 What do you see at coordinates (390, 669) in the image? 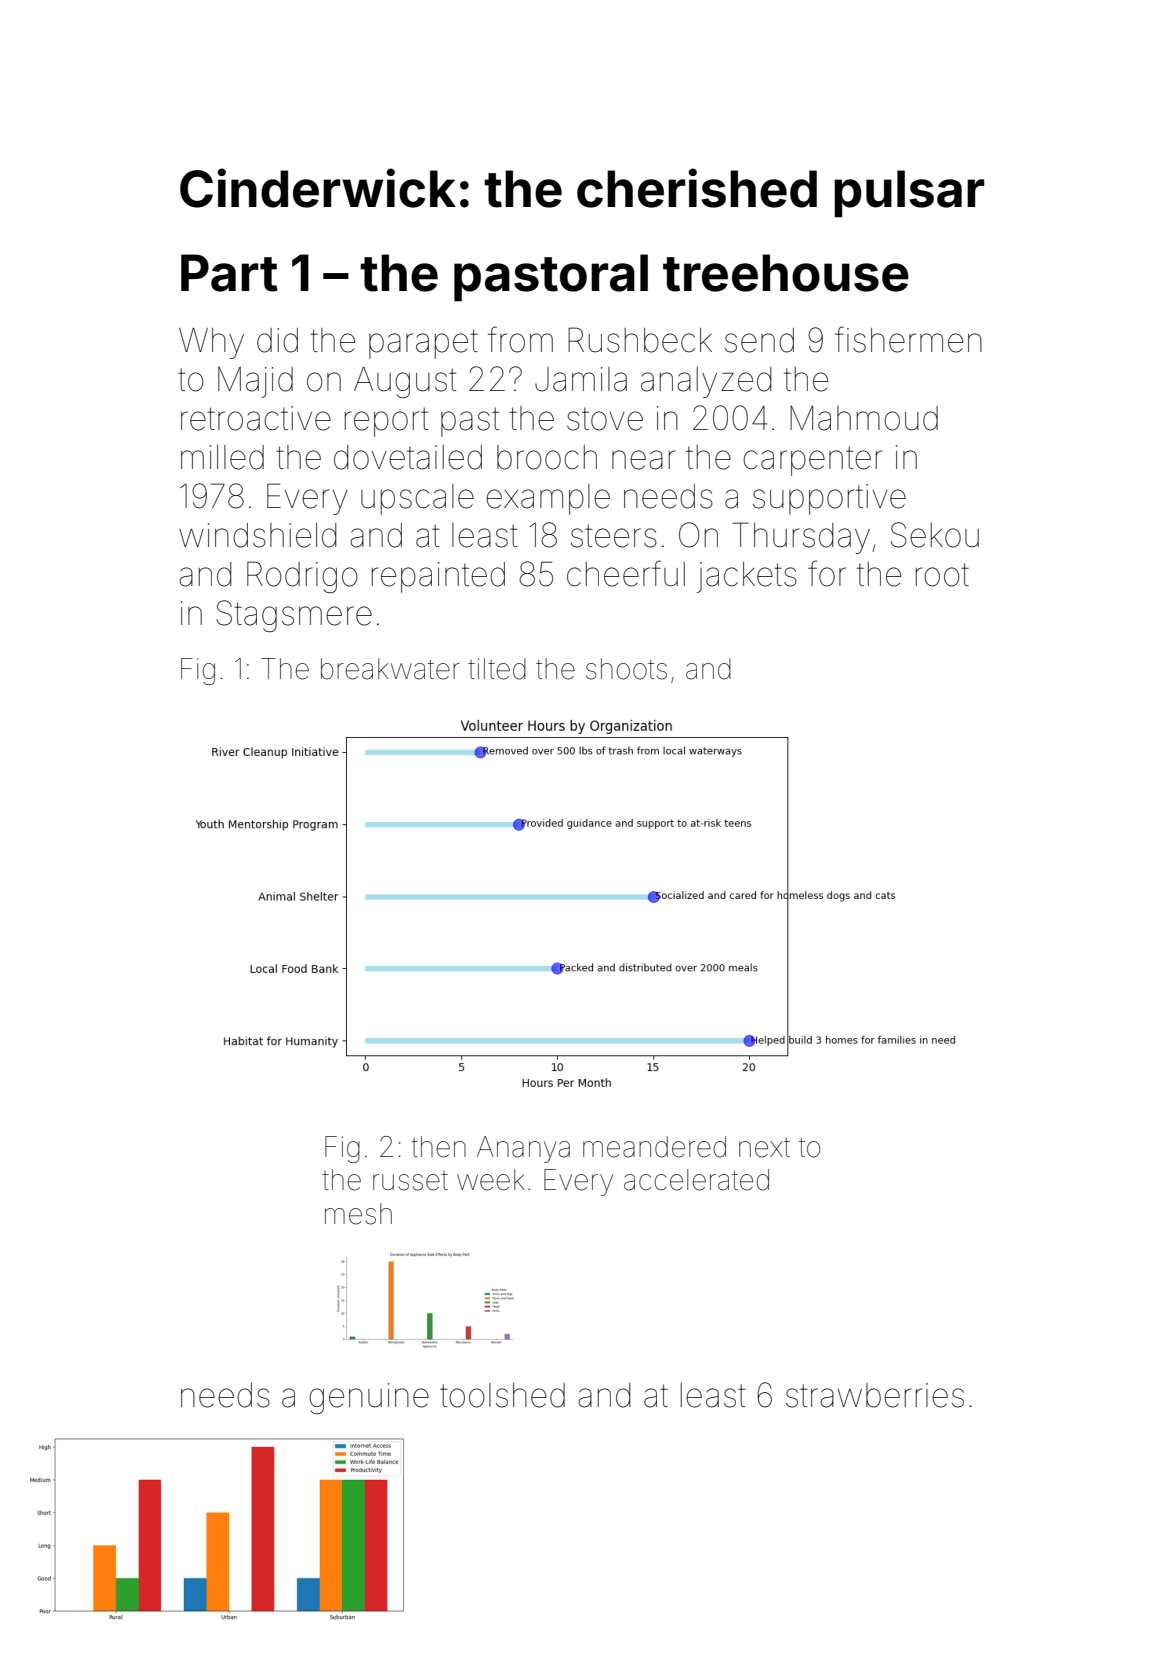
I see `breakwater` at bounding box center [390, 669].
